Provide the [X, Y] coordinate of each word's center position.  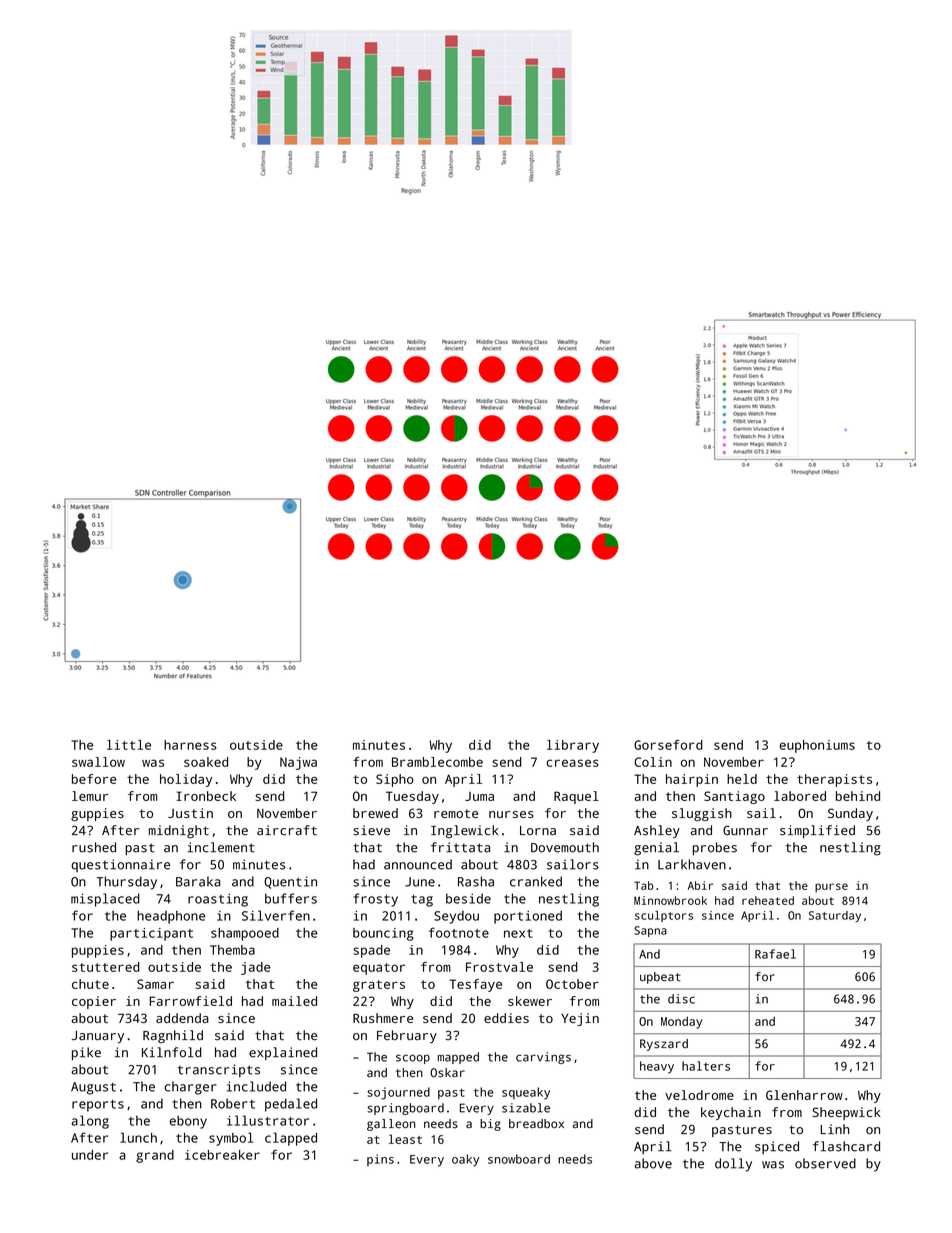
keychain [731, 1113]
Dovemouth [565, 847]
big [490, 1125]
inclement [221, 847]
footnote [459, 932]
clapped [291, 1139]
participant [151, 934]
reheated [768, 900]
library [573, 746]
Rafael [775, 954]
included [256, 1086]
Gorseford [668, 745]
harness [190, 745]
